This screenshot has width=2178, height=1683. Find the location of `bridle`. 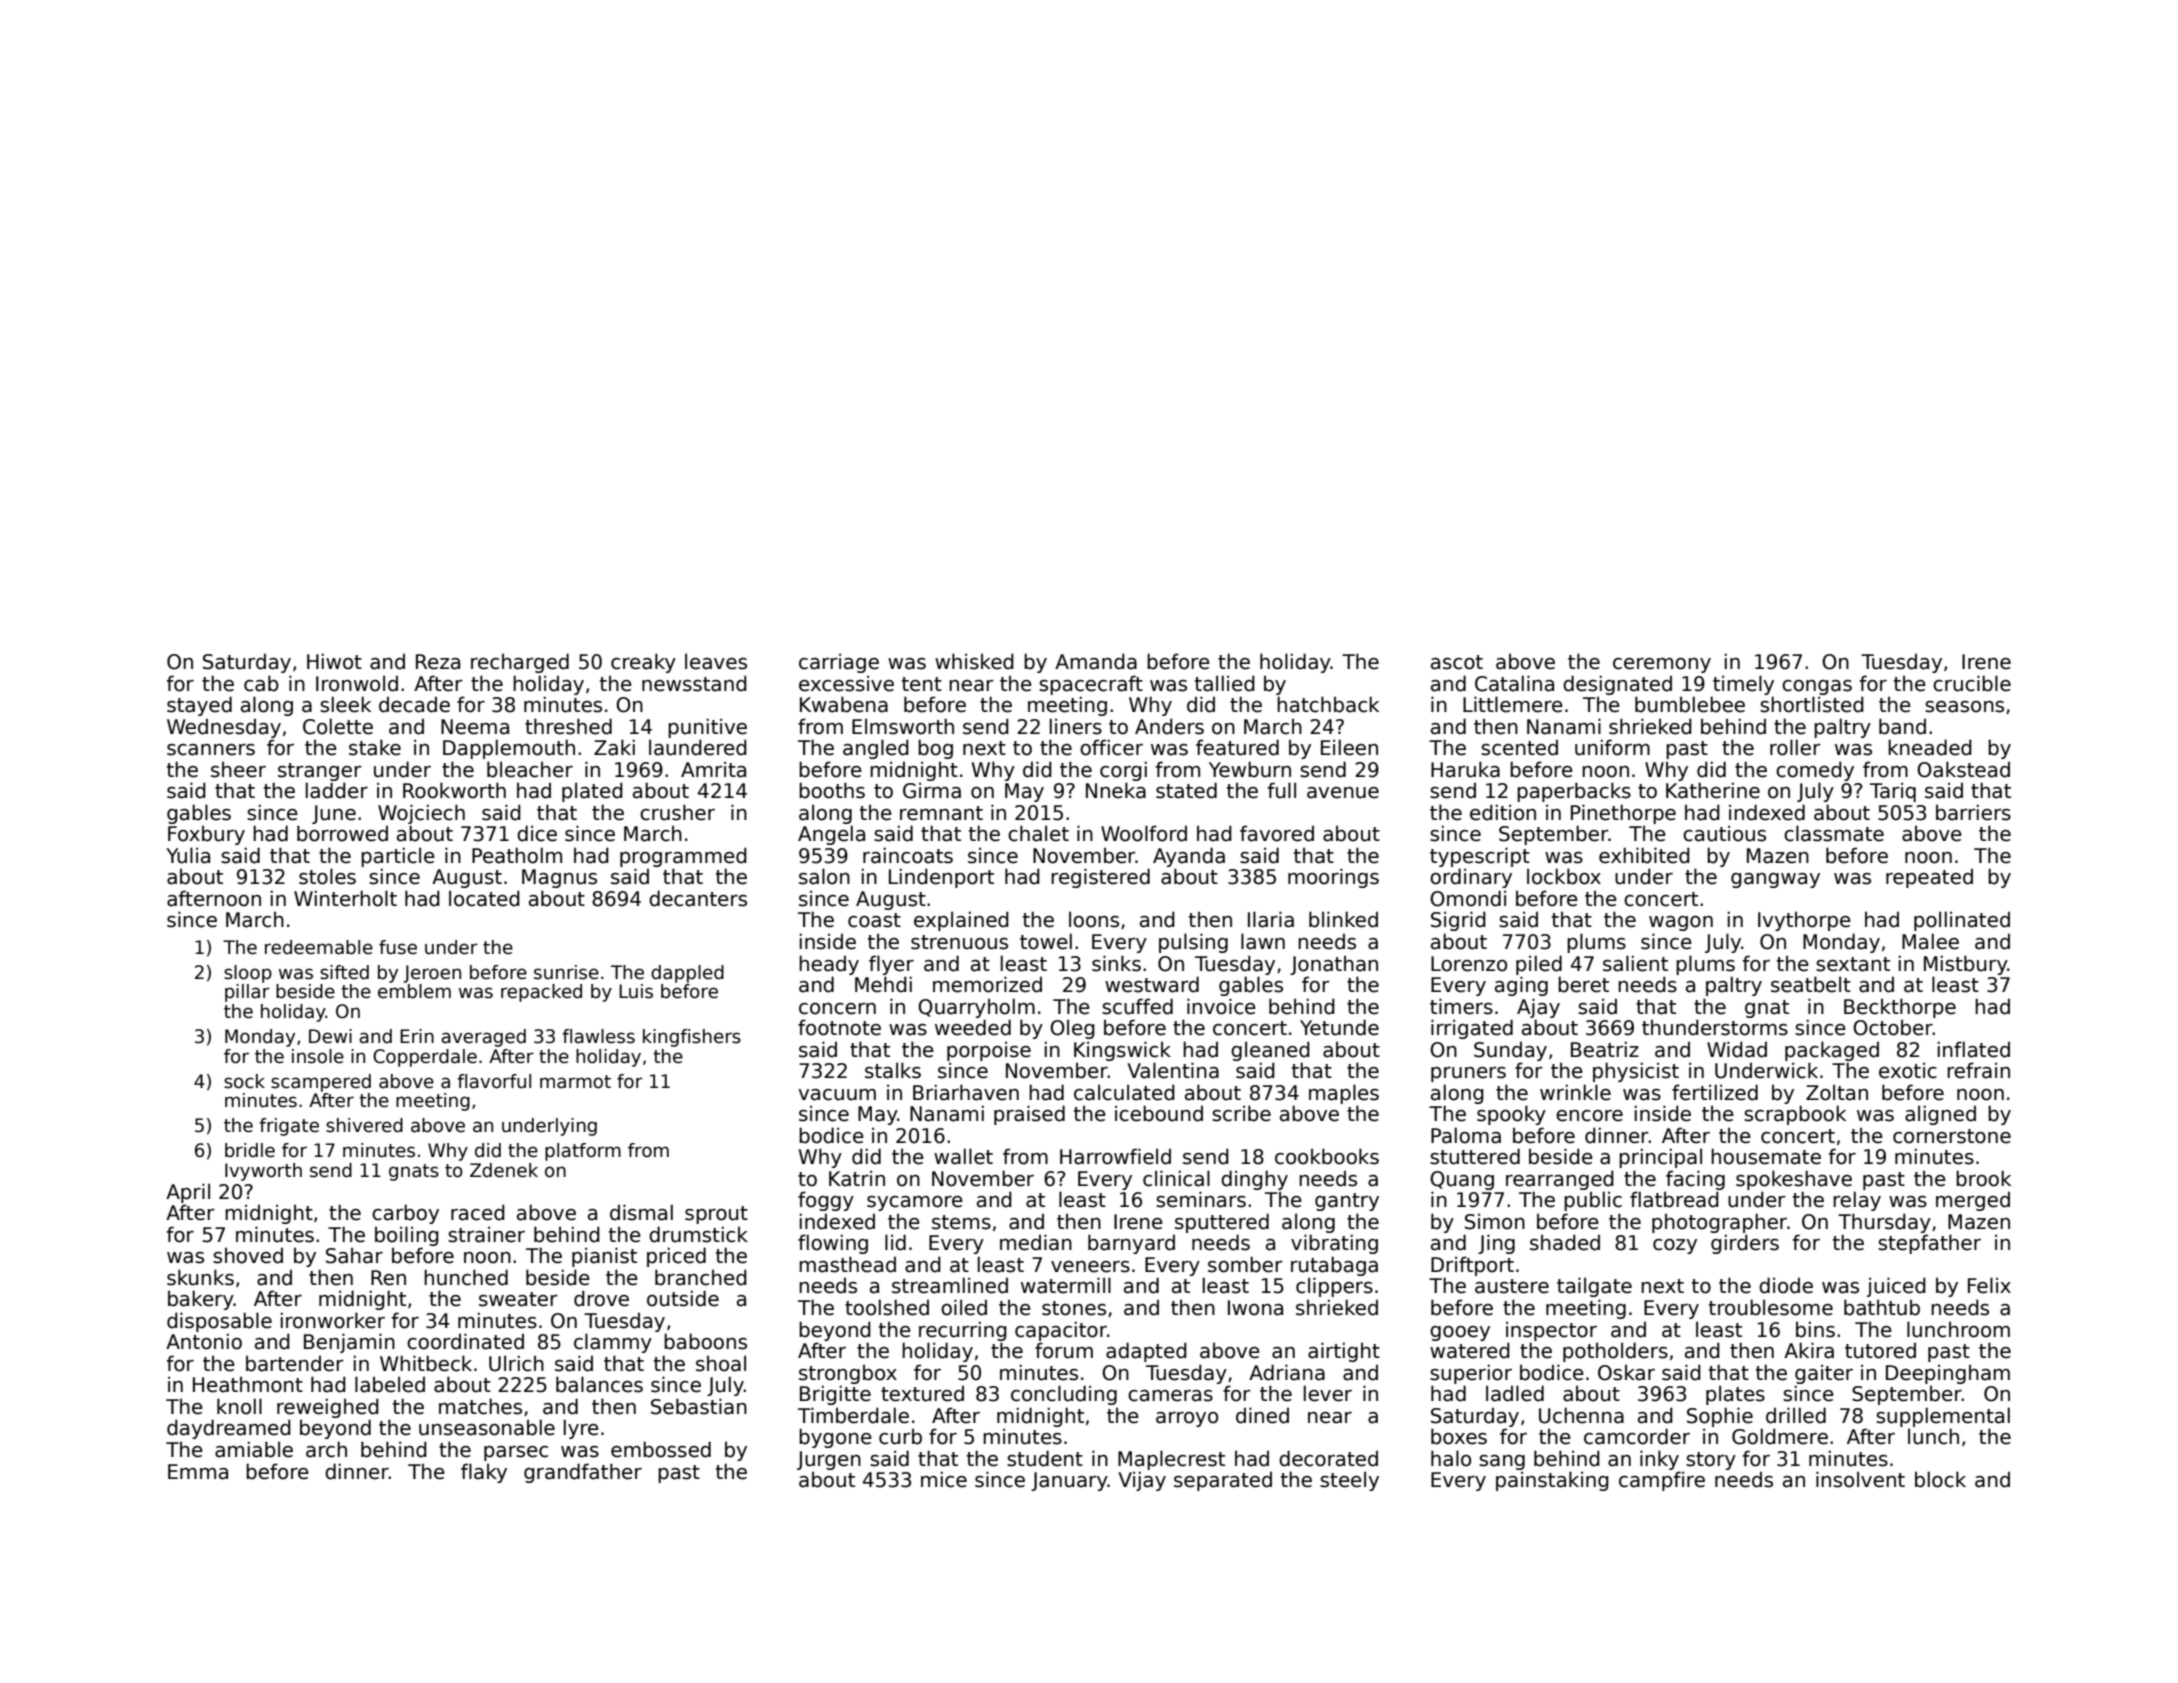

bridle is located at coordinates (250, 1150).
